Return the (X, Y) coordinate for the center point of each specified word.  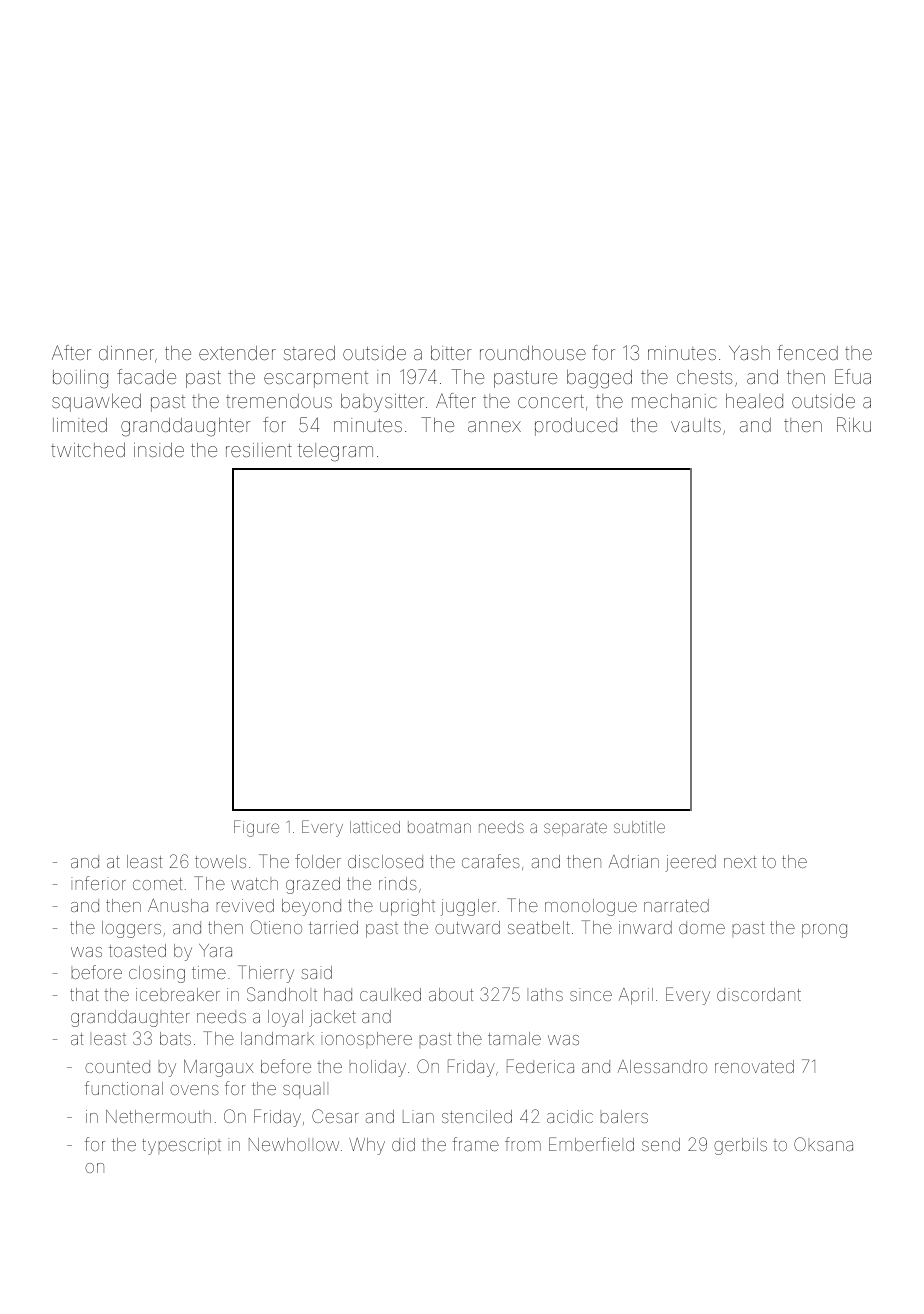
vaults (696, 425)
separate (575, 829)
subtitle (639, 827)
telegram (335, 452)
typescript (181, 1146)
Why (367, 1146)
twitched (88, 450)
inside (159, 450)
